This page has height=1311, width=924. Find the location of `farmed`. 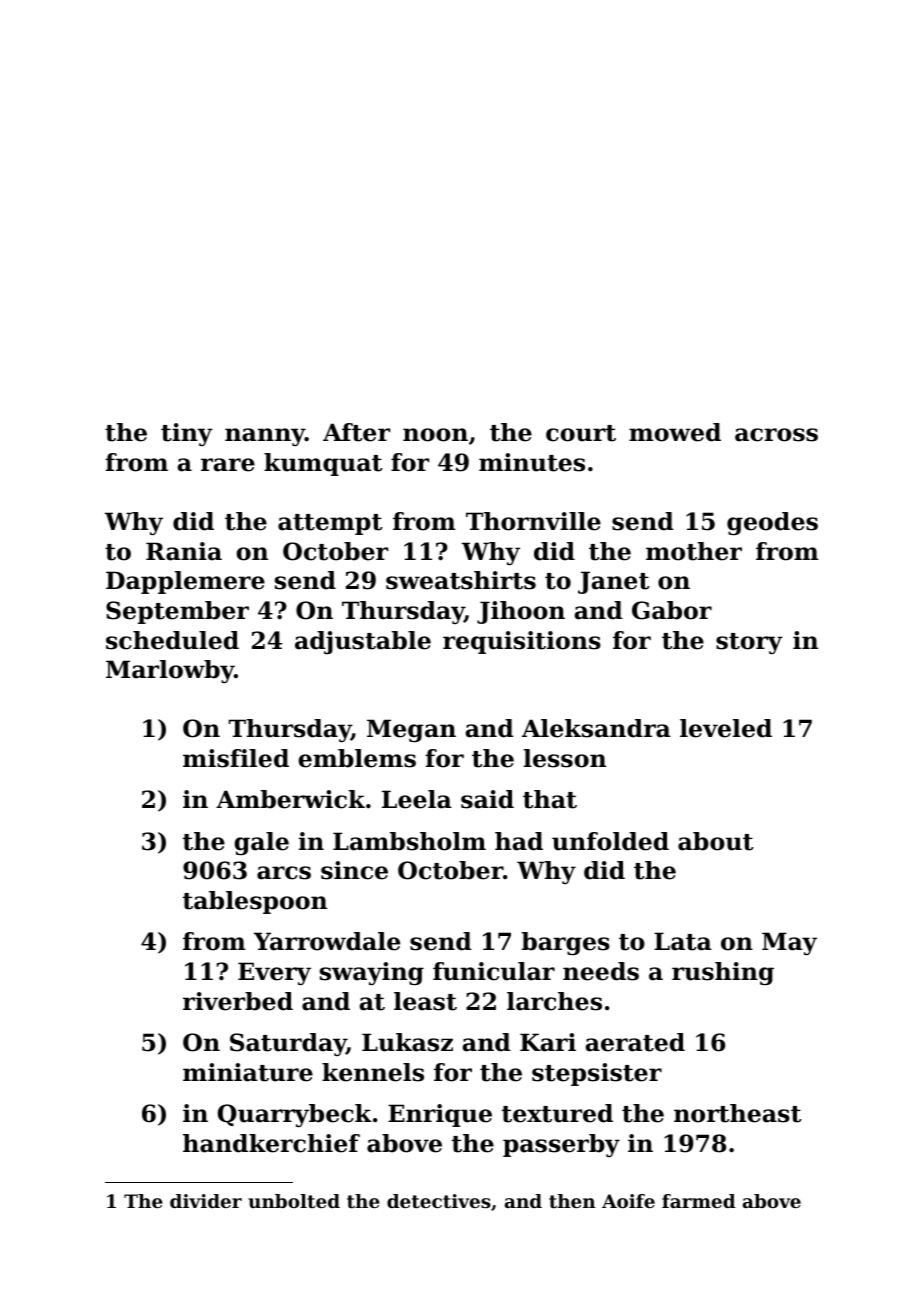

farmed is located at coordinates (698, 1201).
